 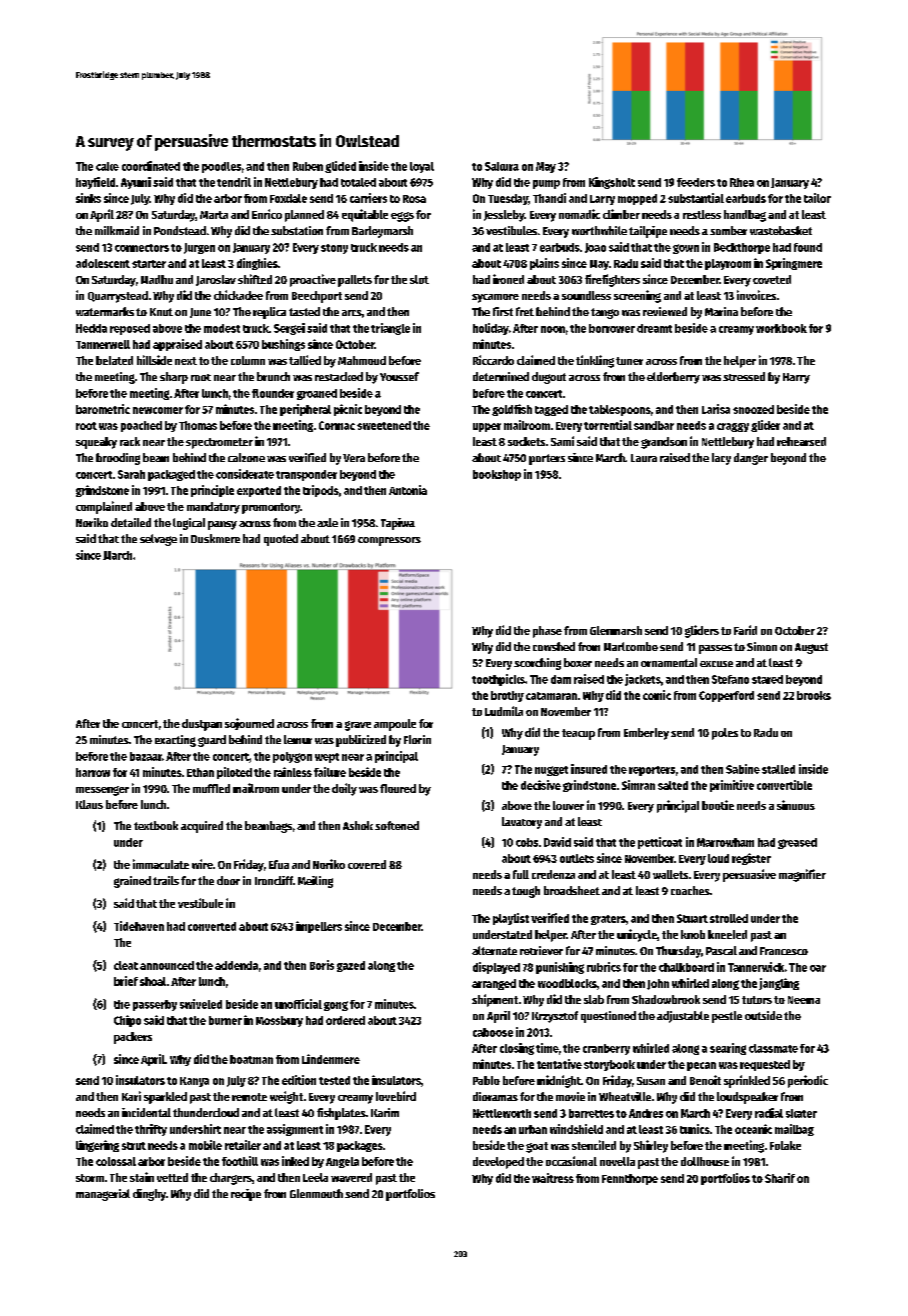 I want to click on Glenmouth, so click(x=316, y=1193).
